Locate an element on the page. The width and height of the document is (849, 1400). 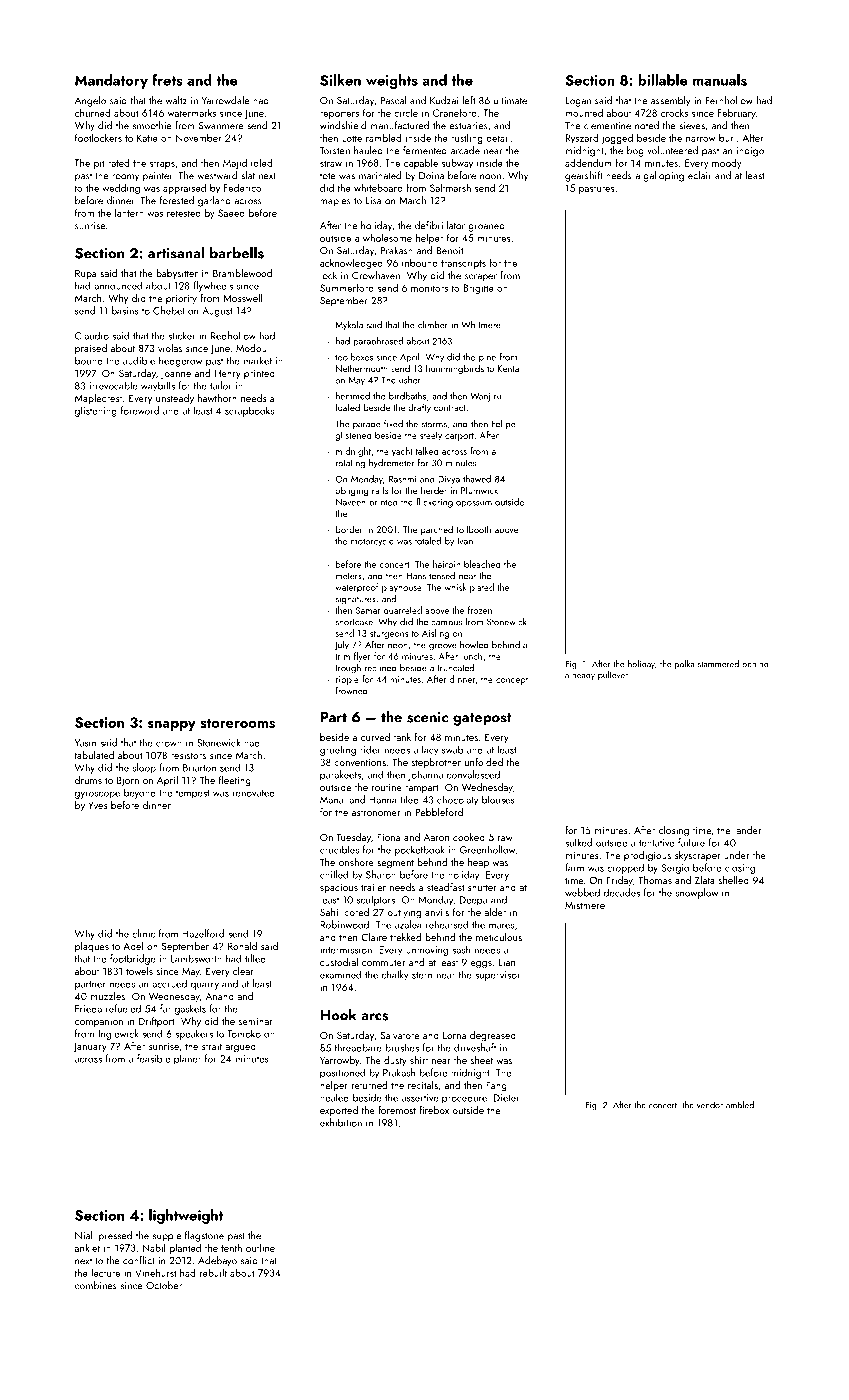
sturgeons is located at coordinates (389, 635).
